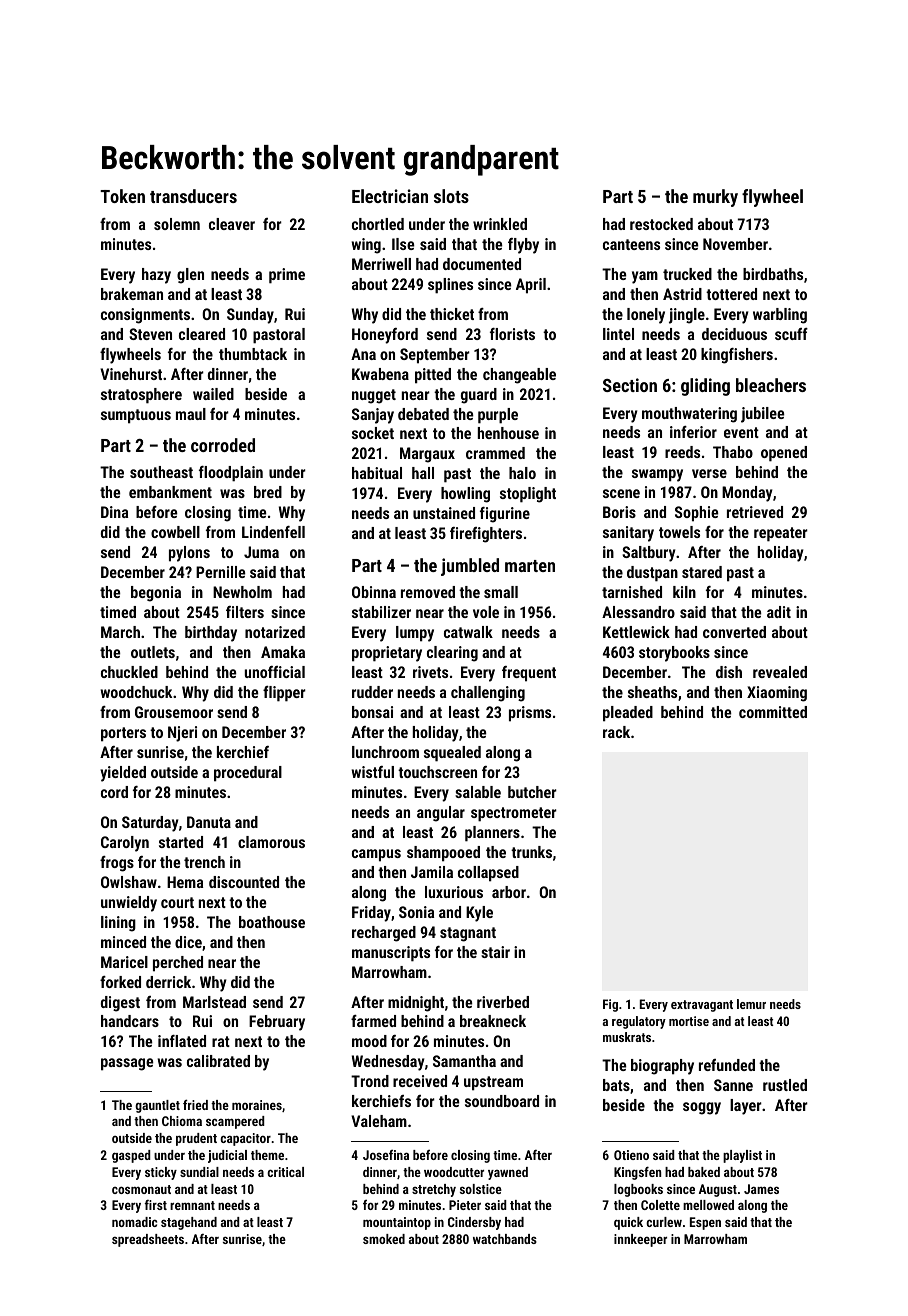  Describe the element at coordinates (441, 814) in the screenshot. I see `angular` at that location.
